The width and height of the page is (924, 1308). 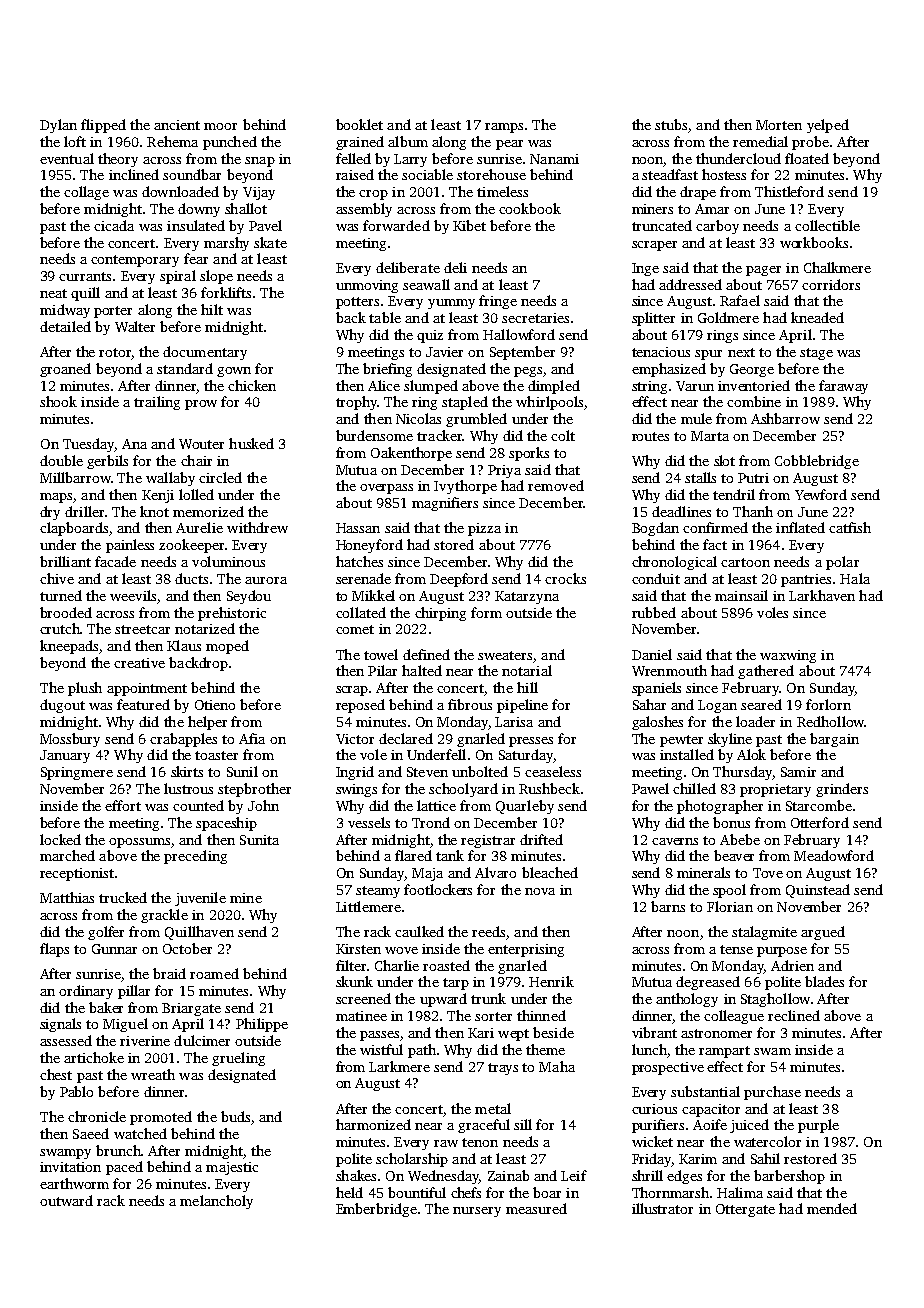 I want to click on ancient, so click(x=177, y=125).
